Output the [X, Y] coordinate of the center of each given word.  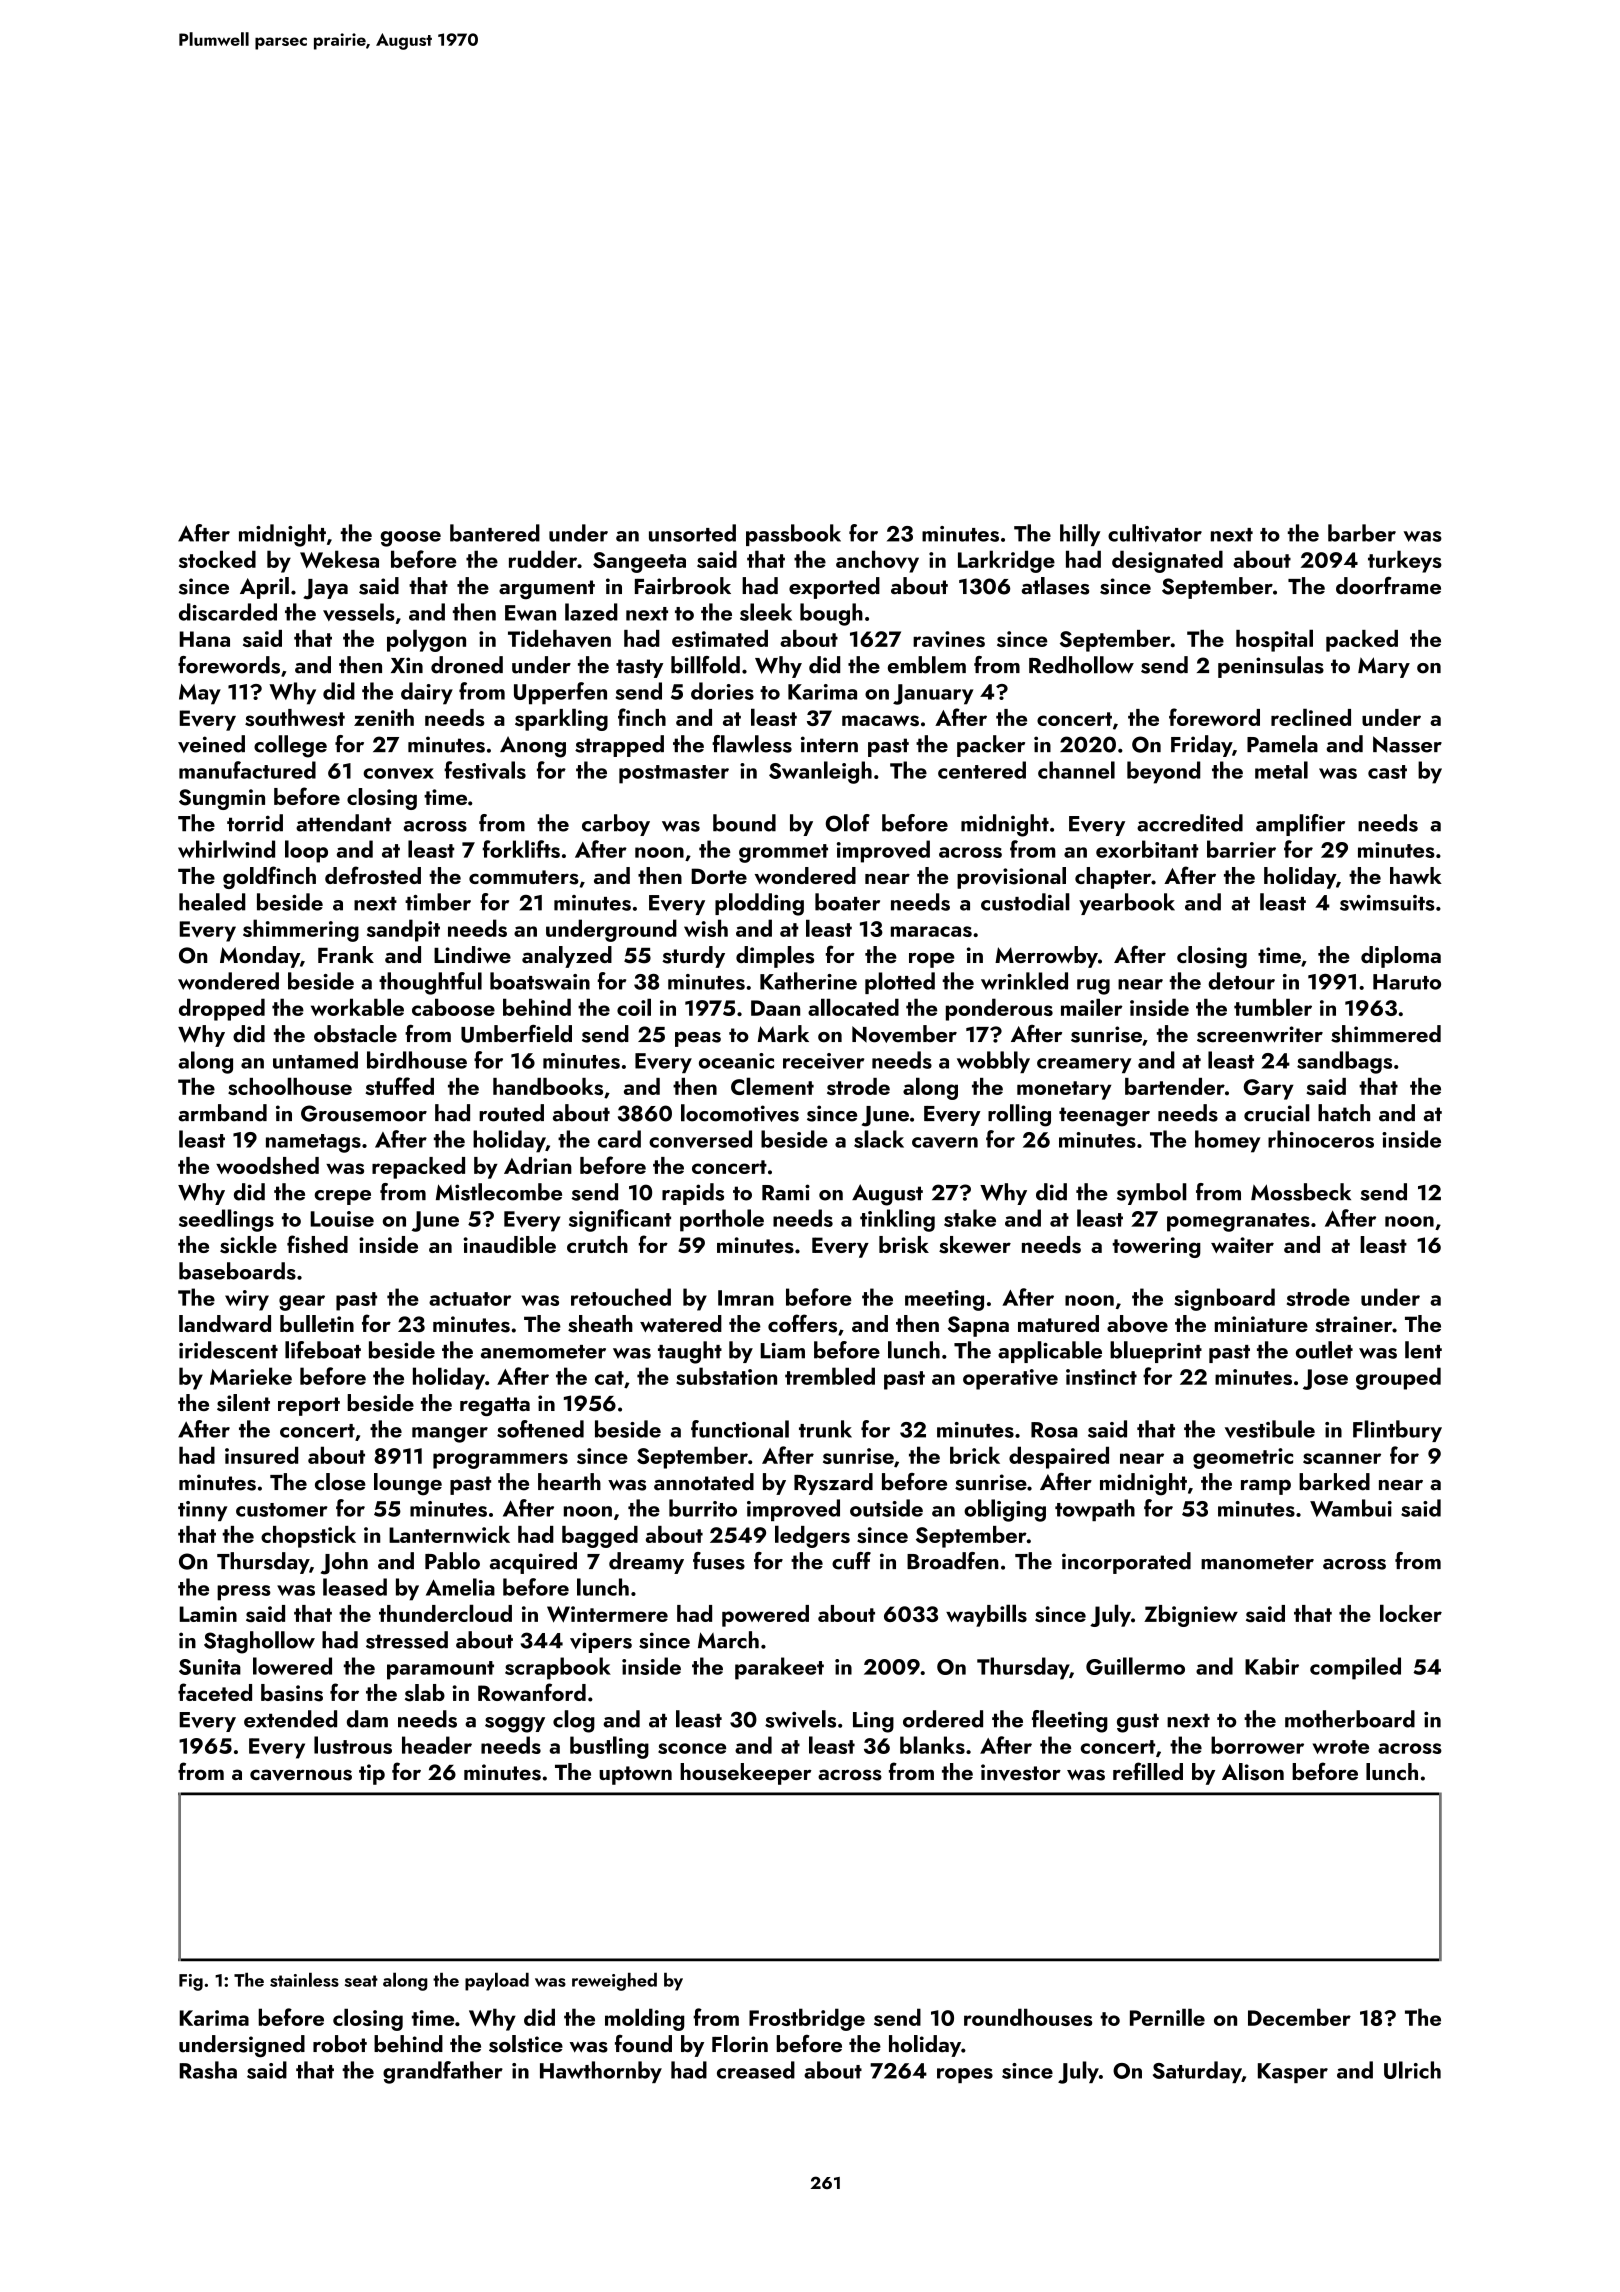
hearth [569, 1482]
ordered [943, 1719]
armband [222, 1113]
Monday [260, 957]
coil [634, 1007]
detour [1241, 981]
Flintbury [1397, 1431]
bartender [1175, 1086]
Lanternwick [449, 1534]
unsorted [692, 533]
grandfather [443, 2072]
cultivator [1155, 533]
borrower [1257, 1745]
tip [372, 1774]
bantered [495, 533]
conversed [700, 1139]
